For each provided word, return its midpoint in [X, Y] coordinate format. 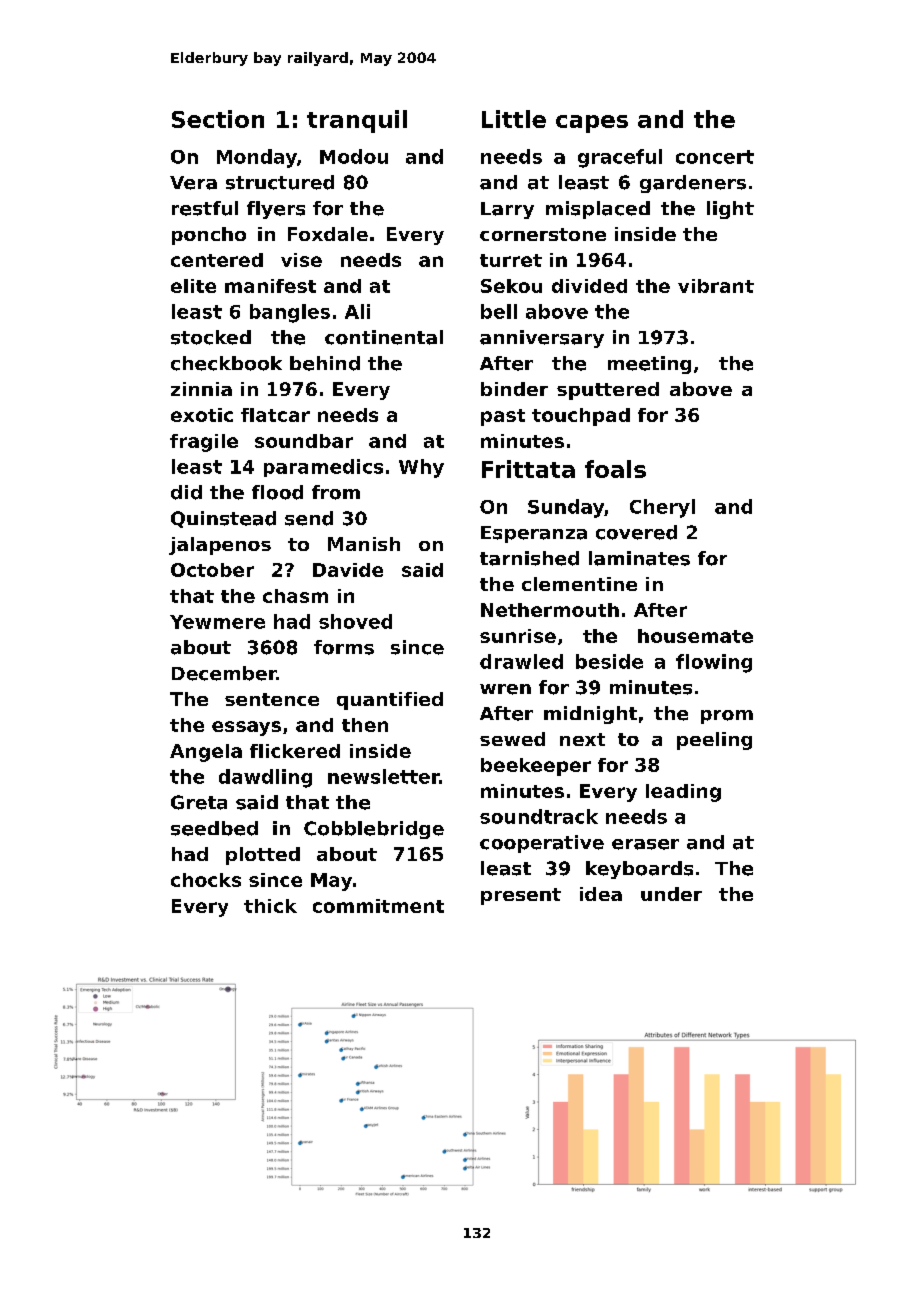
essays [246, 728]
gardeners [693, 184]
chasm [295, 596]
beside [609, 661]
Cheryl [662, 508]
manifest [270, 286]
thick [270, 906]
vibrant [716, 286]
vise [301, 260]
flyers [276, 210]
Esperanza [534, 534]
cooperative [542, 844]
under [671, 894]
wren [505, 689]
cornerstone [543, 234]
